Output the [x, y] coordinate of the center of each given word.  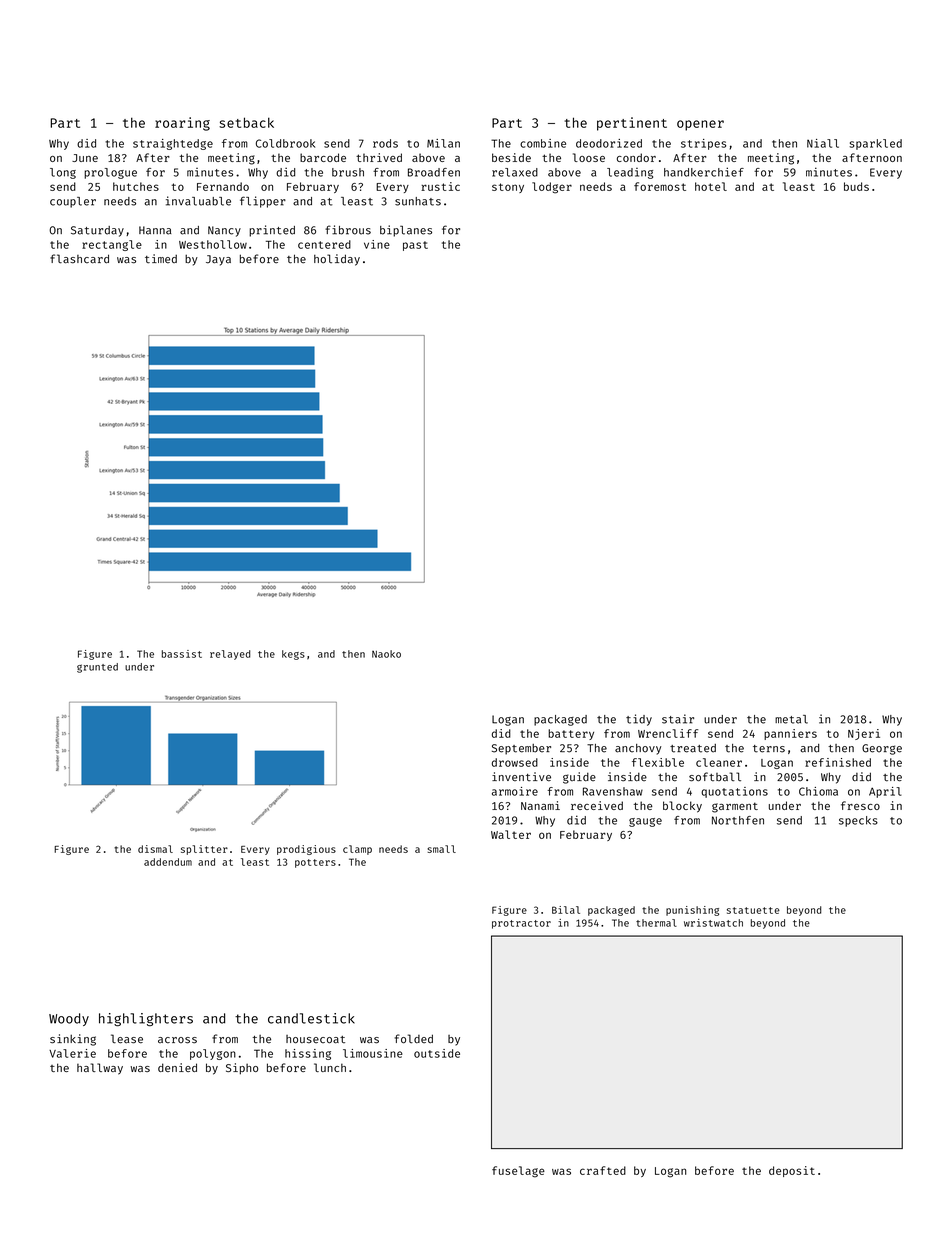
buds [856, 186]
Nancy [224, 231]
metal [791, 719]
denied [177, 1067]
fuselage [518, 1172]
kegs [293, 655]
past [415, 246]
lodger [552, 188]
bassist [182, 654]
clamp [357, 850]
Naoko [386, 654]
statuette [753, 910]
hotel [711, 186]
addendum [168, 862]
